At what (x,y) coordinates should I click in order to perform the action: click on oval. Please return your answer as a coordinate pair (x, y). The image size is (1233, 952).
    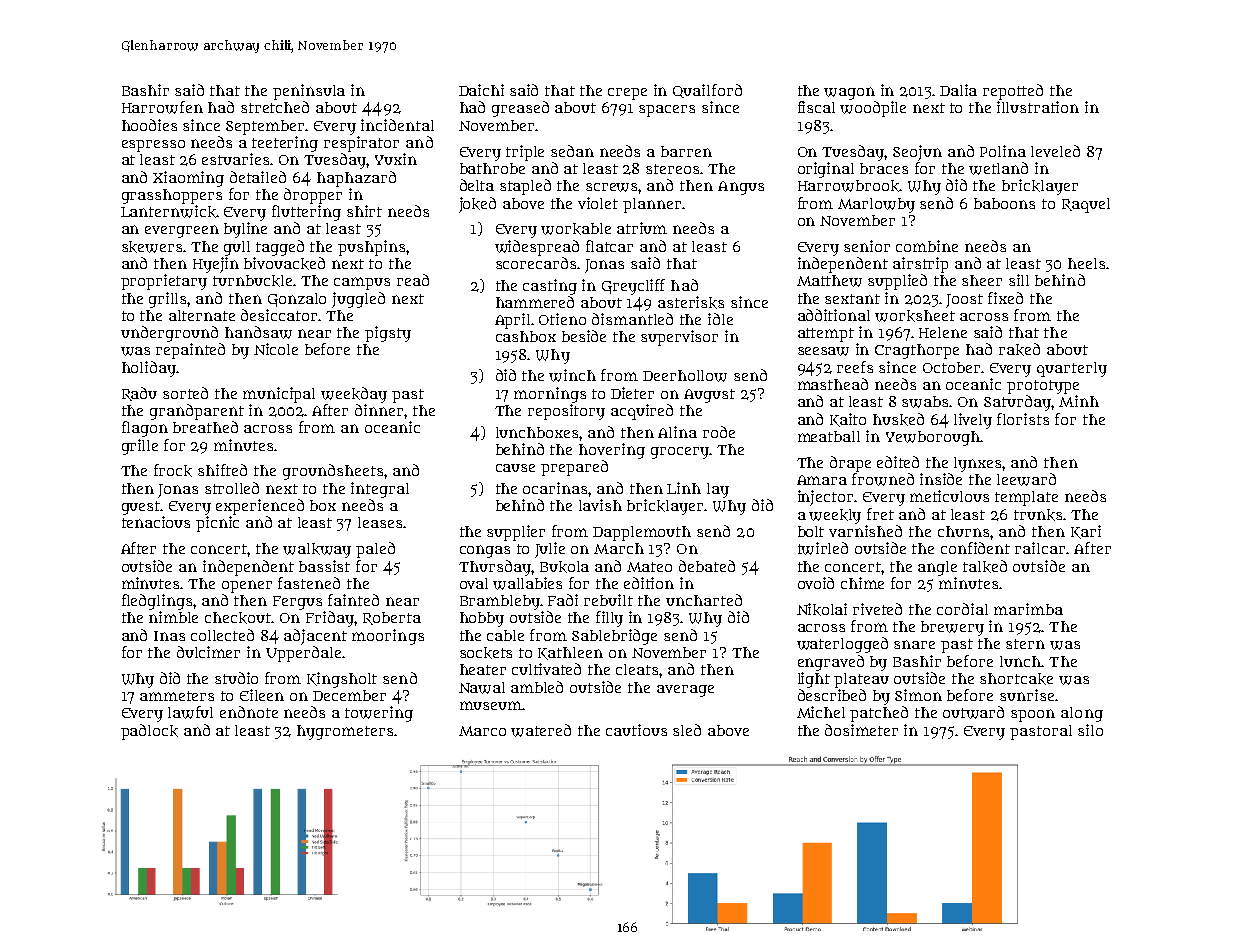
    Looking at the image, I should click on (474, 583).
